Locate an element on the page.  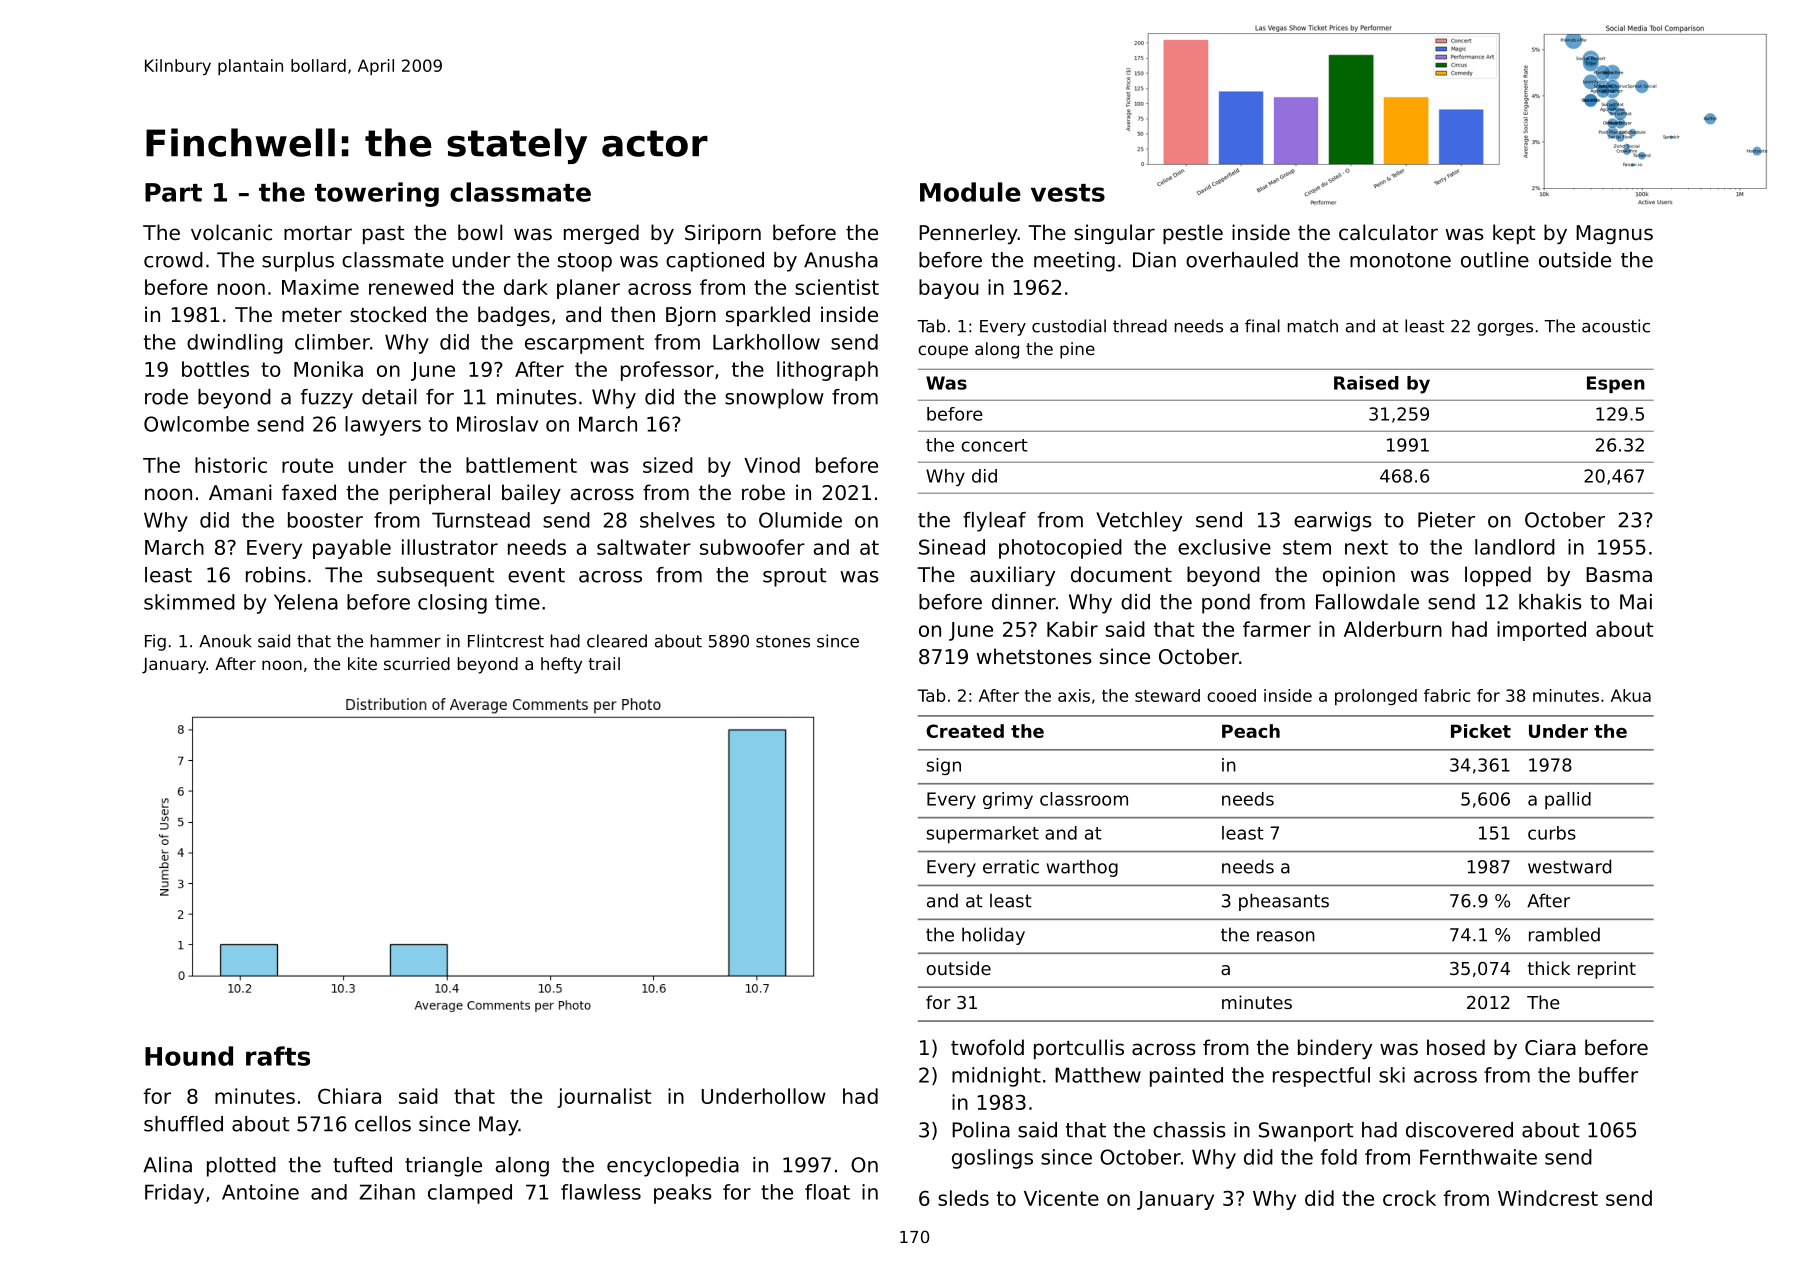
snowplow is located at coordinates (774, 399).
